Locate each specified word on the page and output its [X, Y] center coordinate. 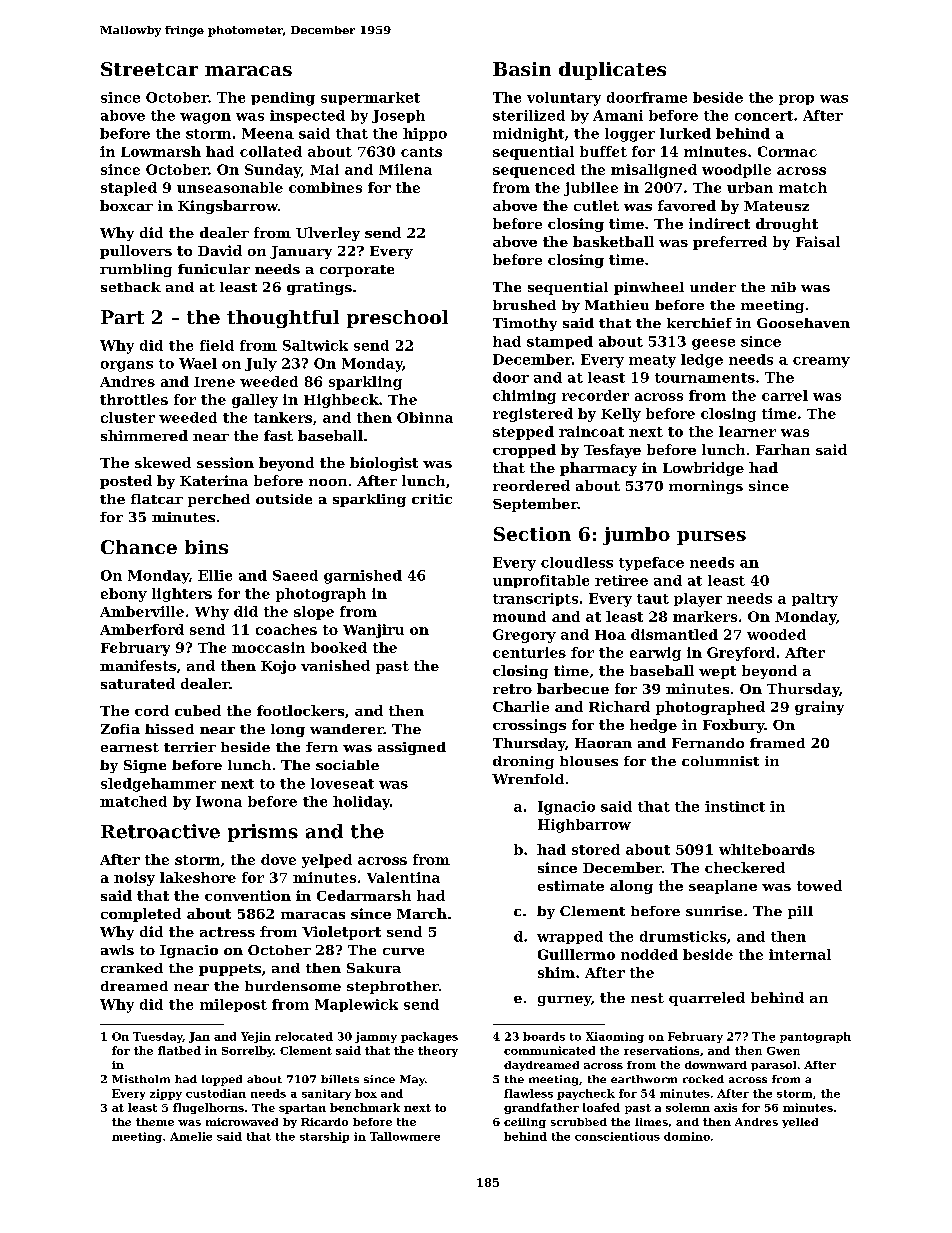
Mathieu [617, 305]
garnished [363, 577]
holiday [361, 803]
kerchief [699, 323]
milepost [233, 1005]
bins [206, 547]
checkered [745, 867]
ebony [124, 595]
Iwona [219, 801]
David [220, 250]
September [535, 505]
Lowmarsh [161, 151]
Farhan [783, 449]
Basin [522, 69]
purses [711, 538]
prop [796, 100]
